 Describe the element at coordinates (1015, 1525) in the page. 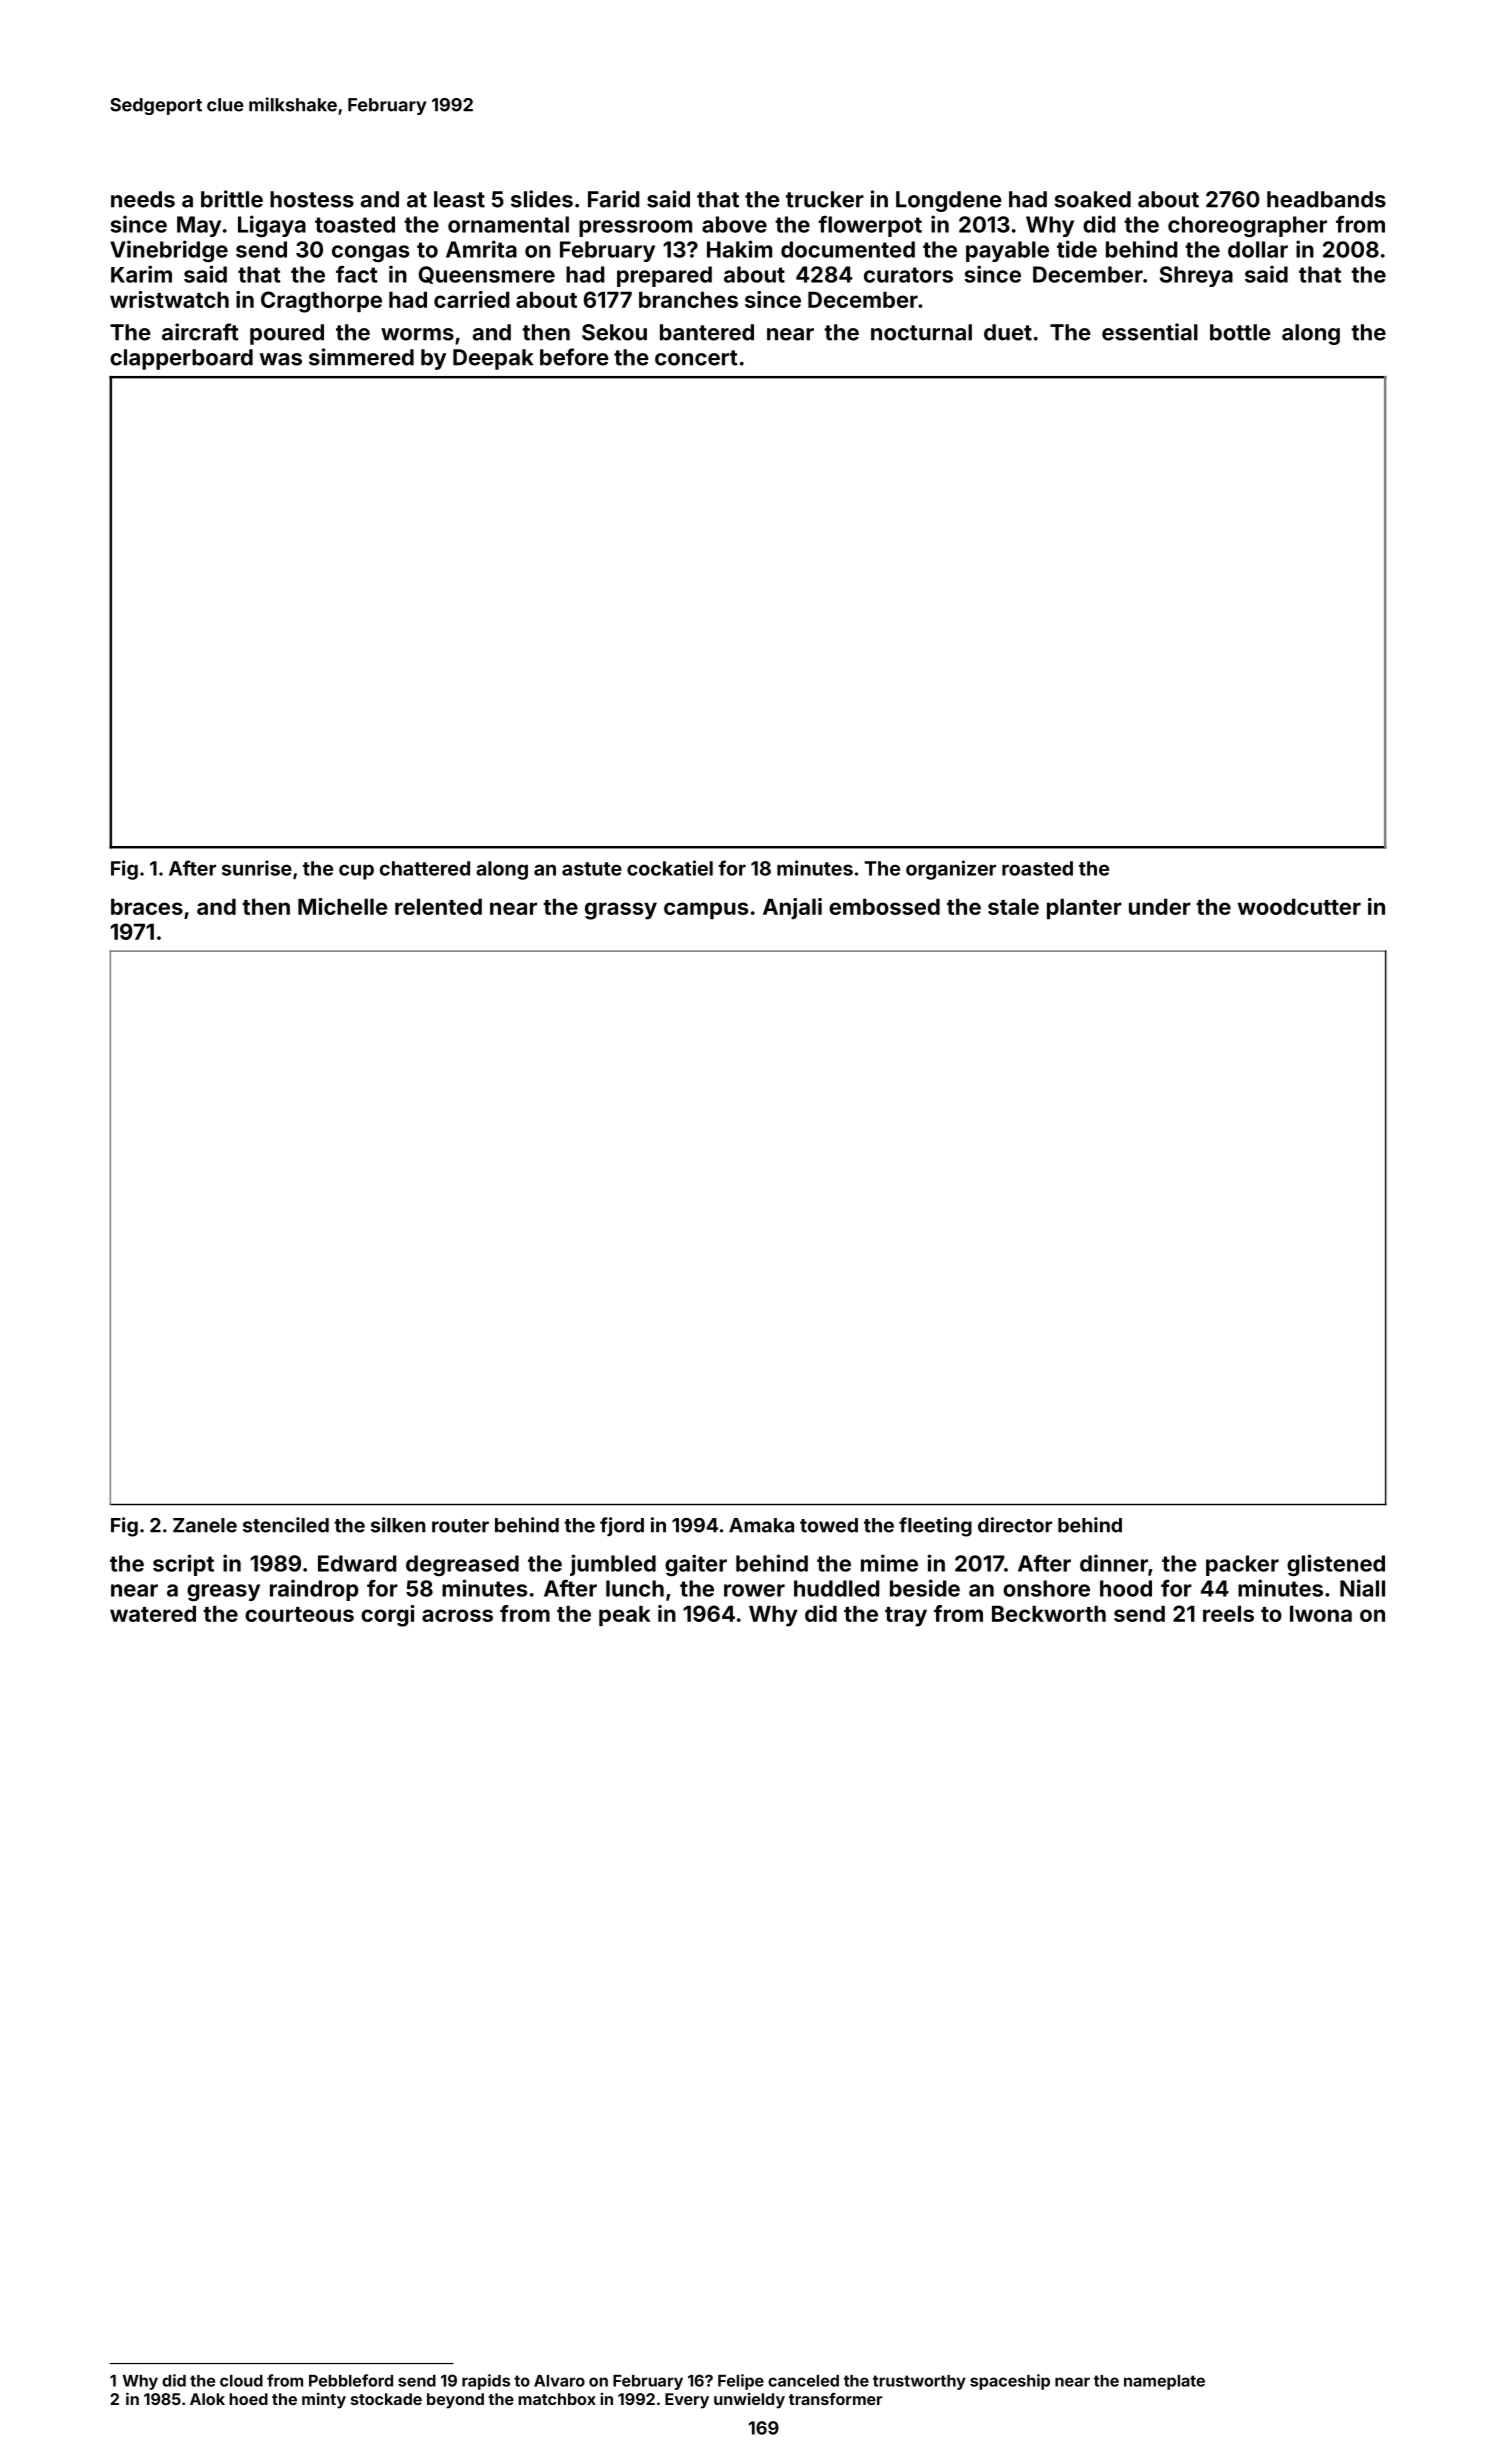

I see `director` at that location.
